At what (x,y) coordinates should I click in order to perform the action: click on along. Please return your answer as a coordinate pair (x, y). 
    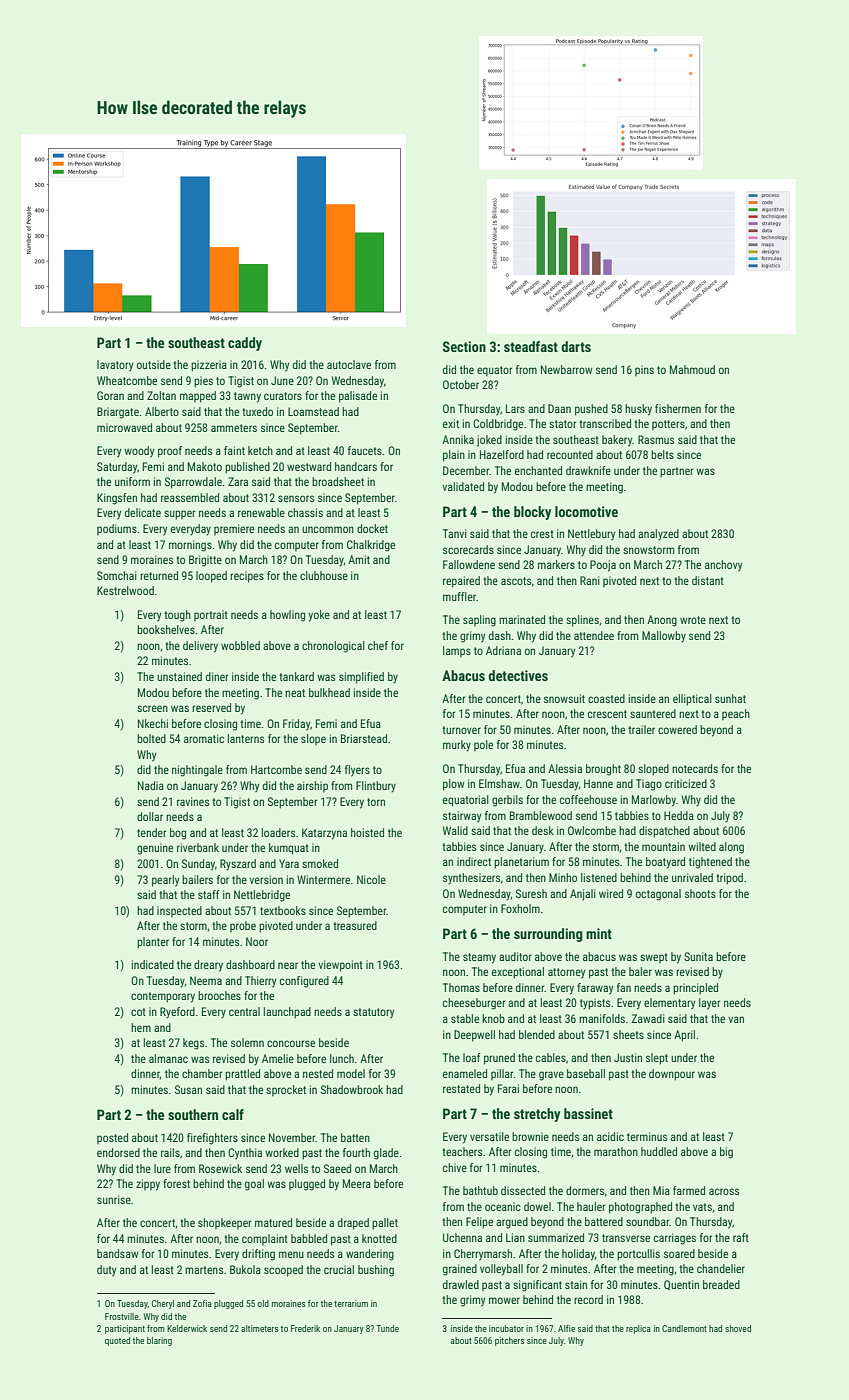
    Looking at the image, I should click on (731, 848).
